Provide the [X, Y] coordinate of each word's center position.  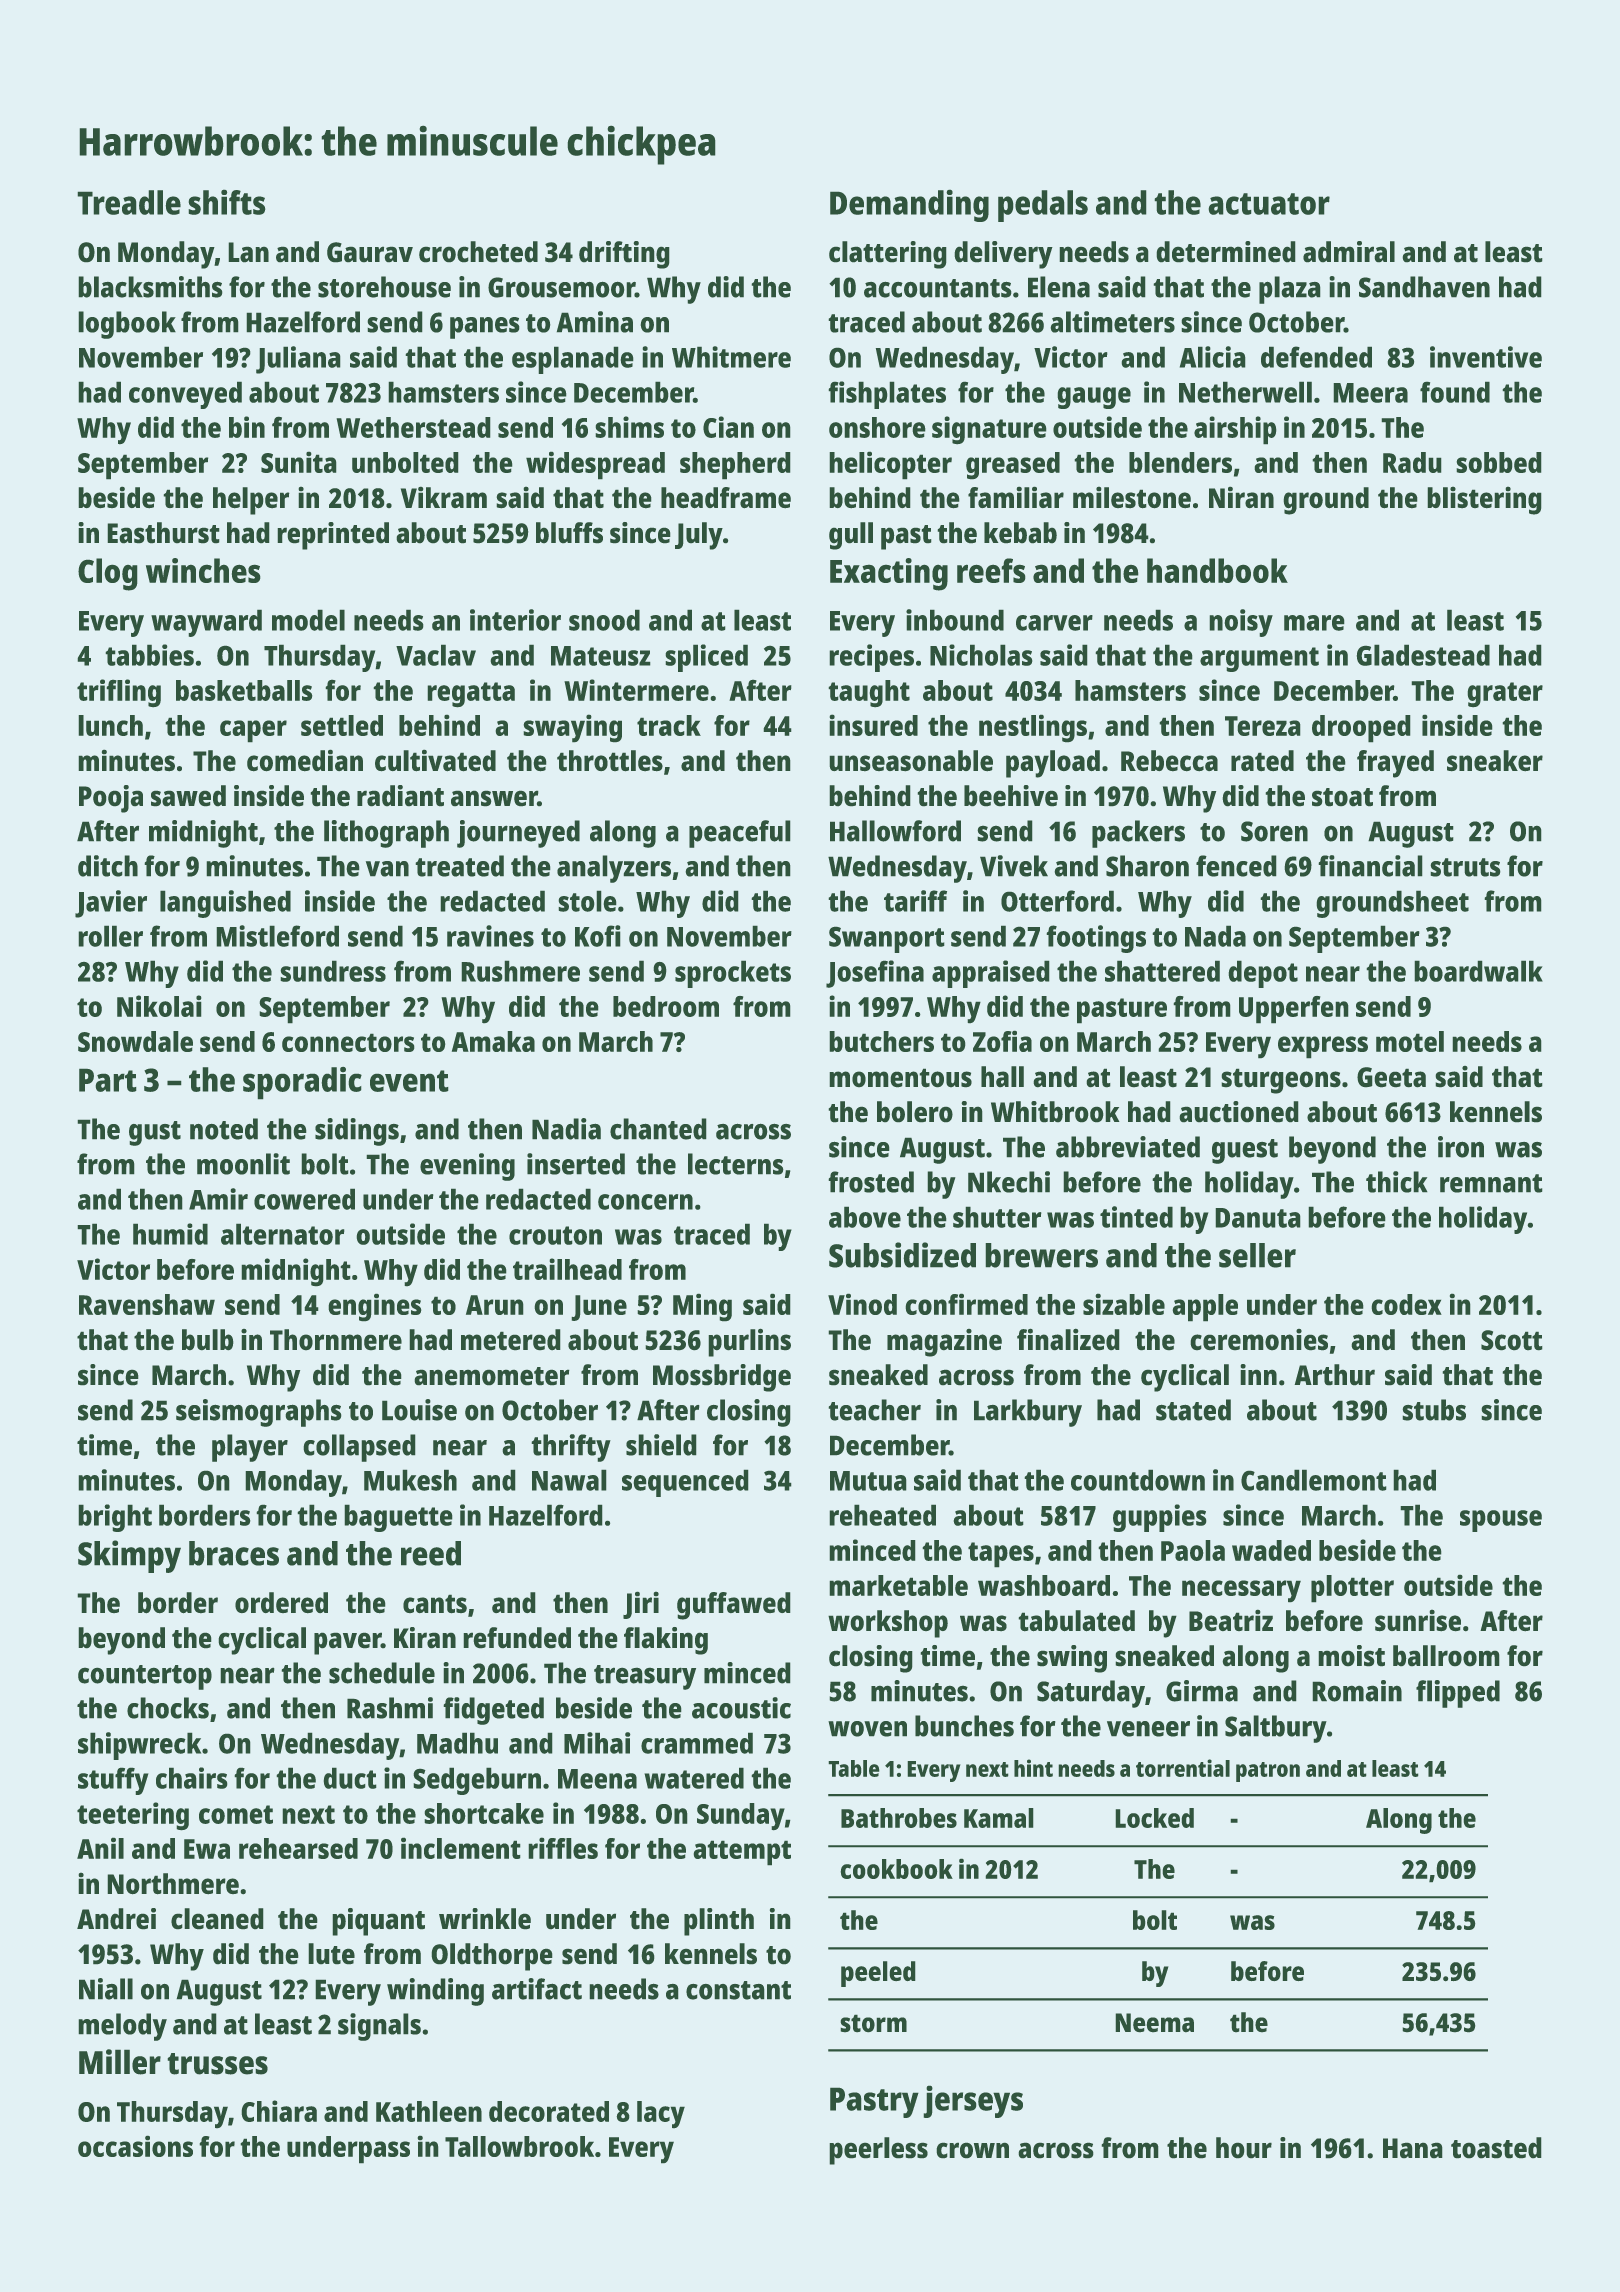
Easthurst [163, 532]
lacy [661, 2114]
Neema [1155, 2022]
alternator [282, 1234]
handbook [1217, 570]
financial [1370, 866]
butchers [882, 1041]
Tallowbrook [519, 2146]
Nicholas [981, 655]
